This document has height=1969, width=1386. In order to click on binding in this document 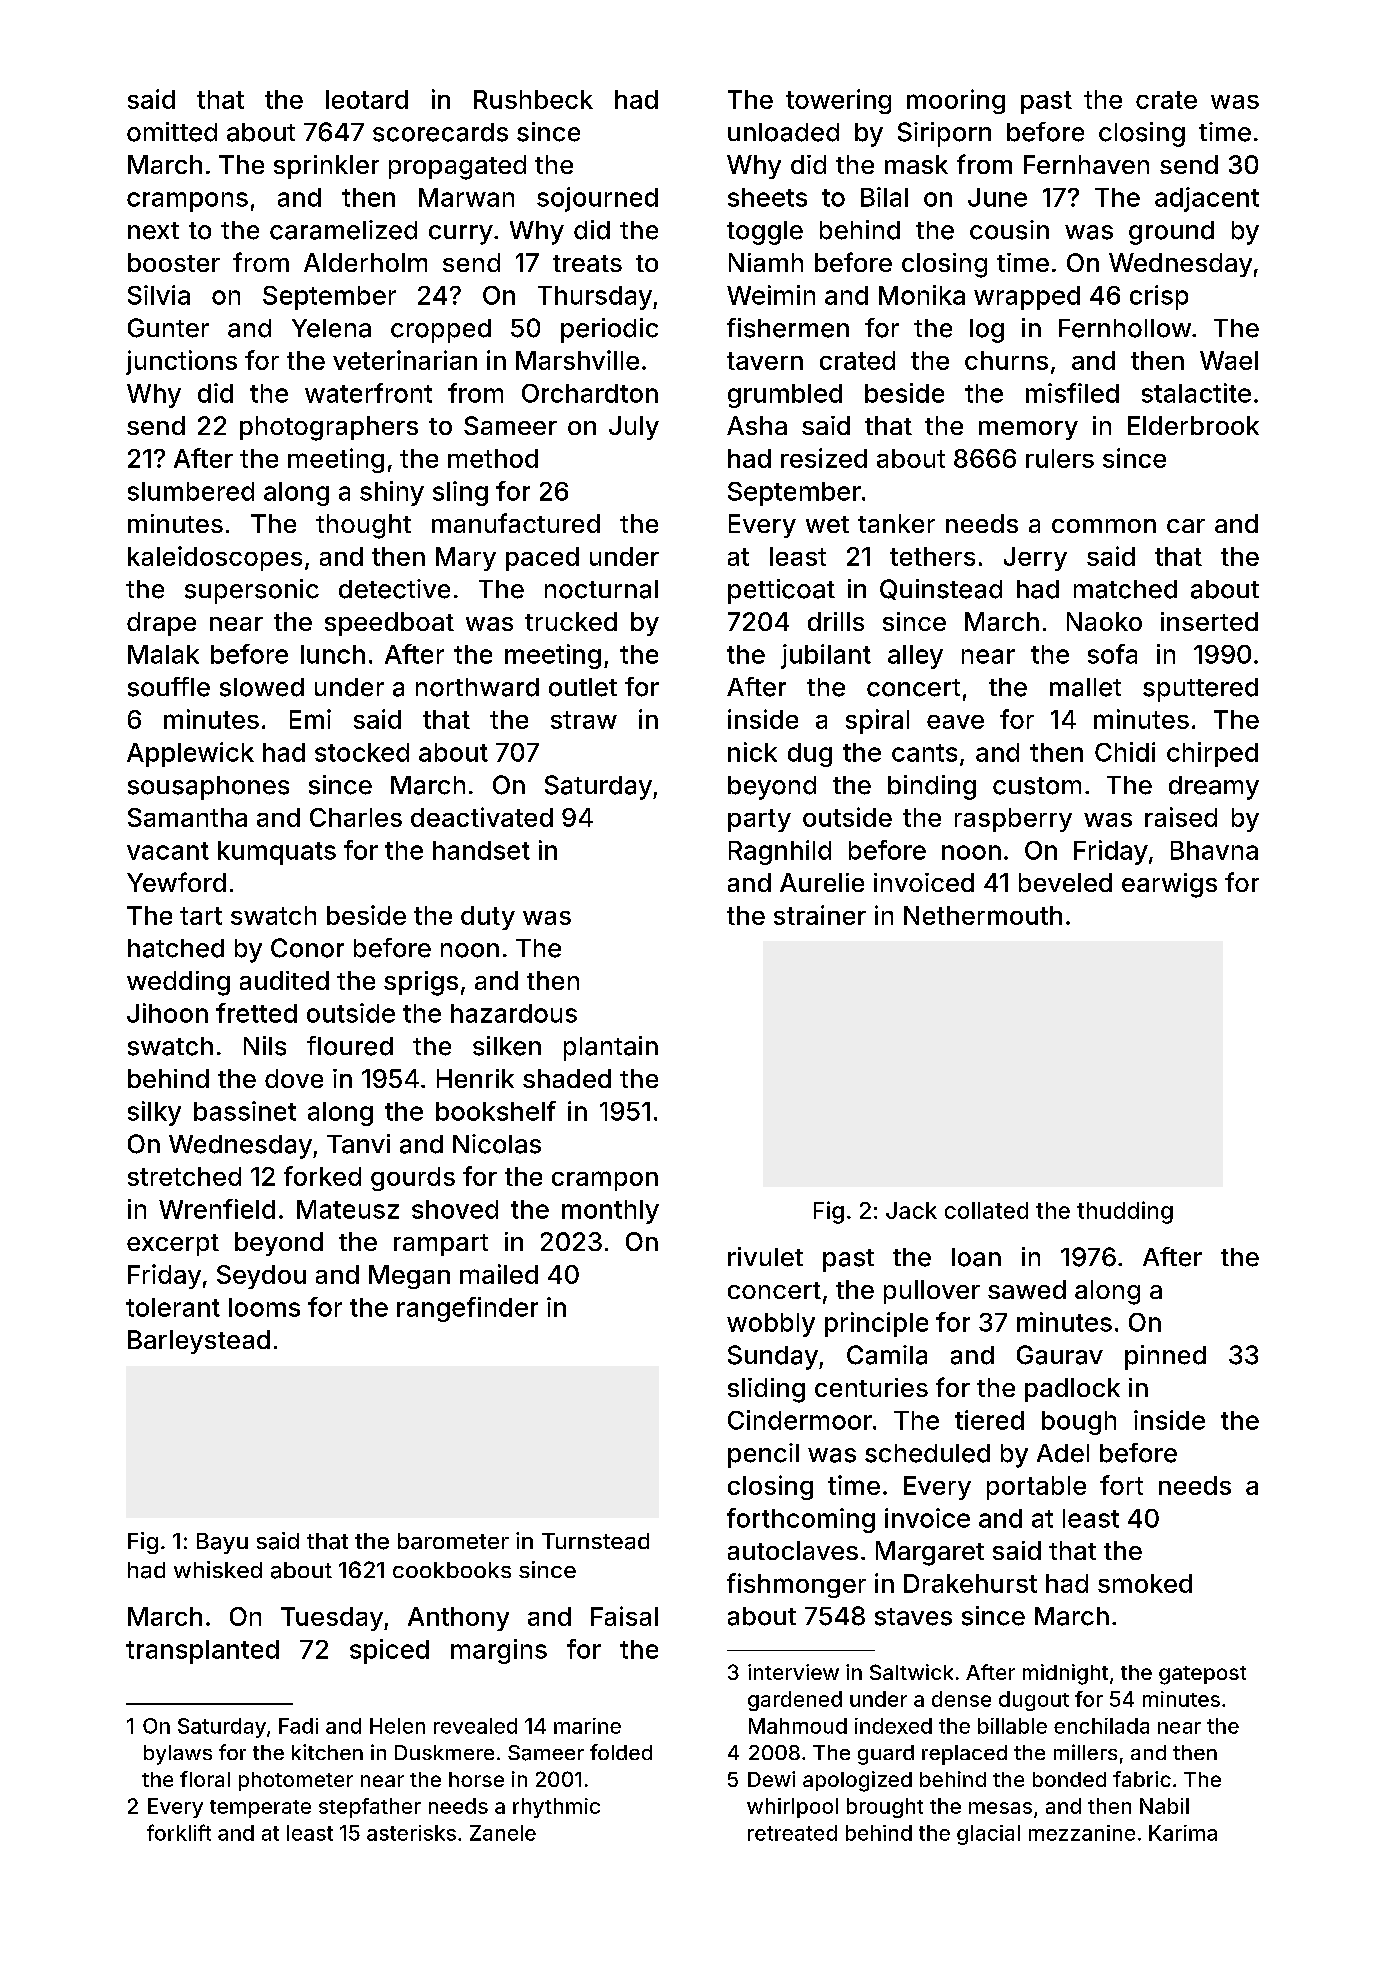, I will do `click(932, 787)`.
